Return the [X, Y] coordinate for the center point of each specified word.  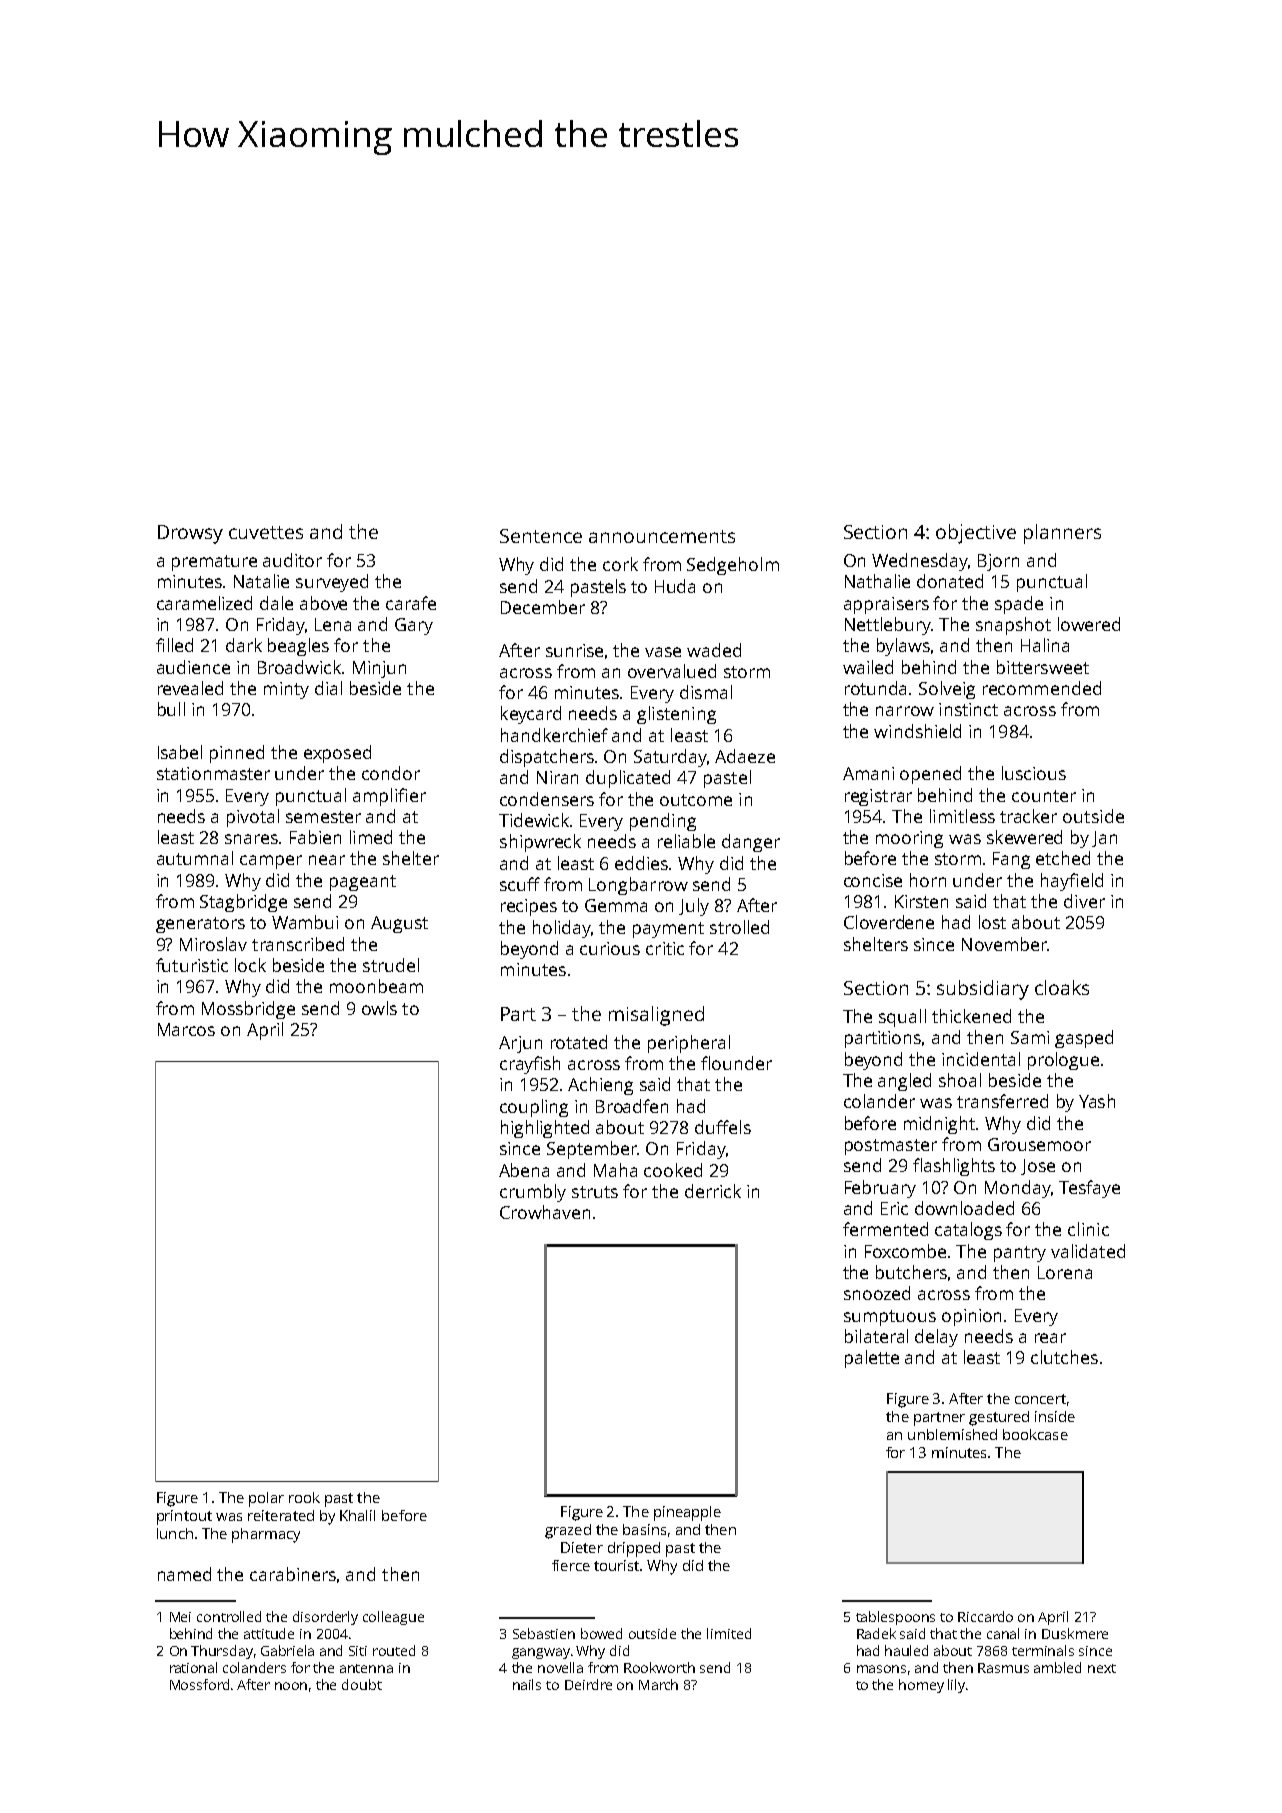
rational [193, 1667]
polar [266, 1499]
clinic [1088, 1229]
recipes [529, 907]
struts [595, 1192]
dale [276, 603]
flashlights [954, 1167]
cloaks [1062, 987]
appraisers [886, 605]
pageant [363, 883]
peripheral [689, 1044]
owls [379, 1008]
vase [663, 652]
